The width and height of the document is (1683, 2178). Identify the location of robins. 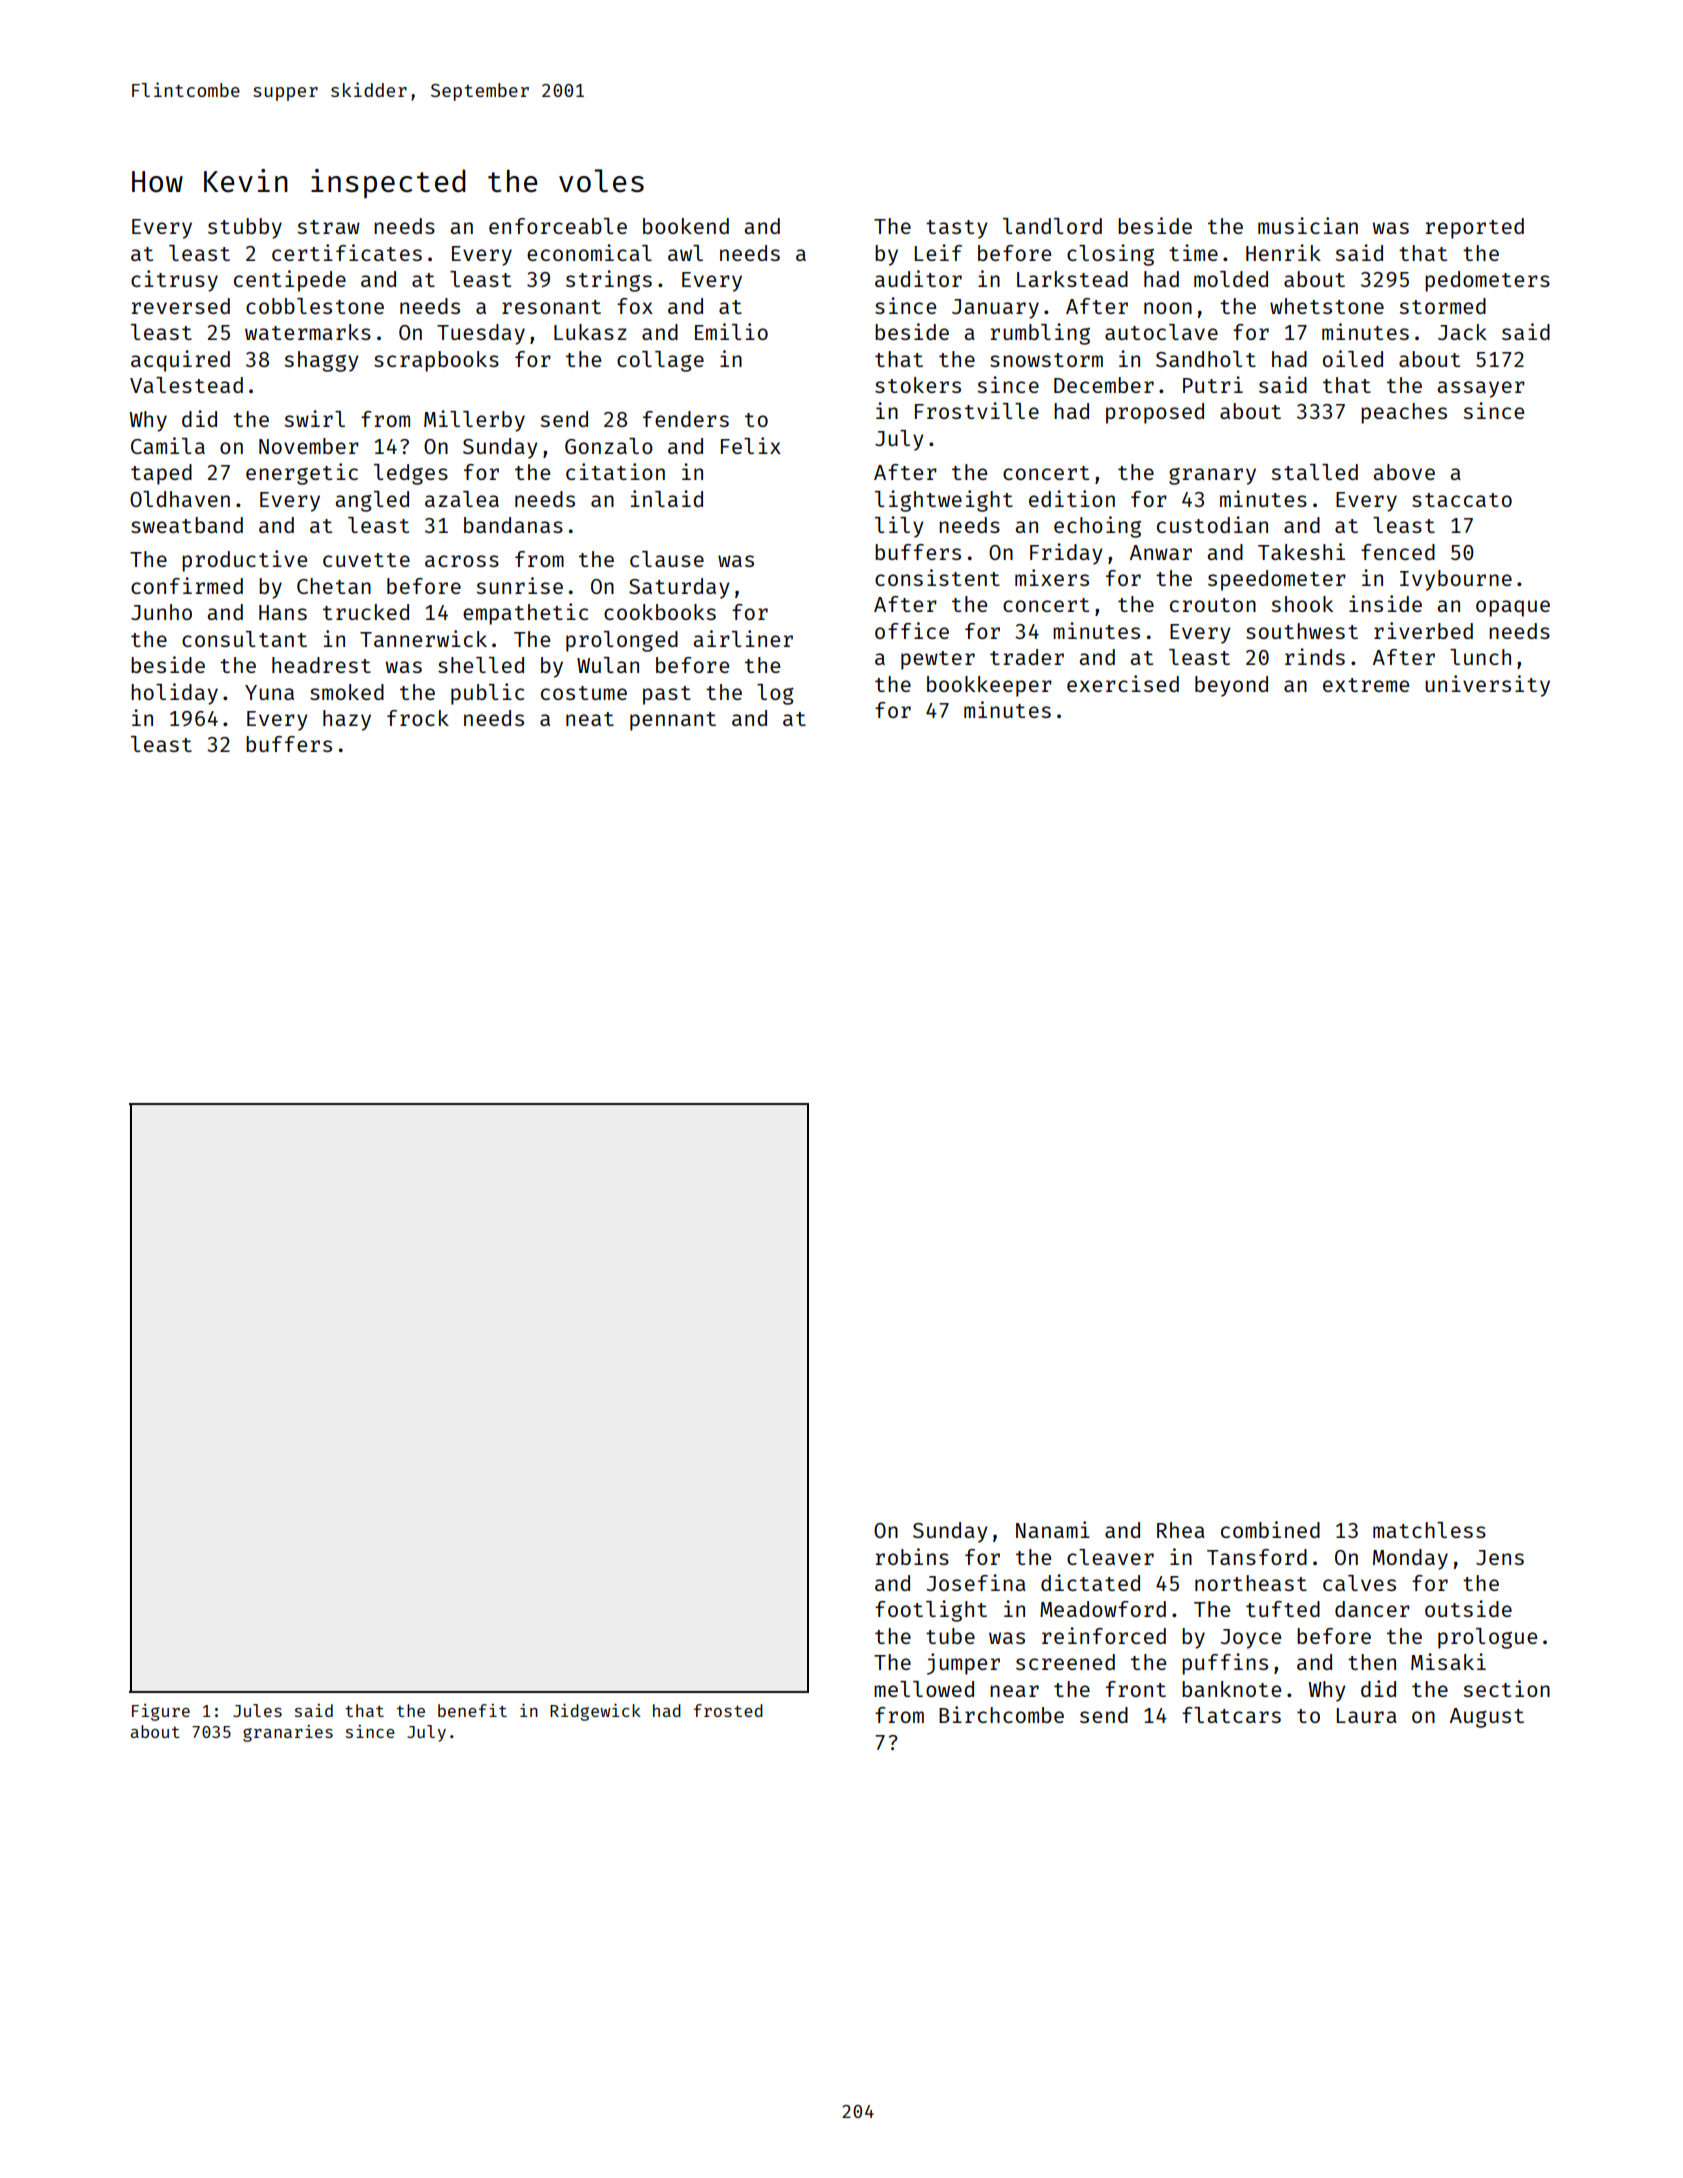
(912, 1556).
